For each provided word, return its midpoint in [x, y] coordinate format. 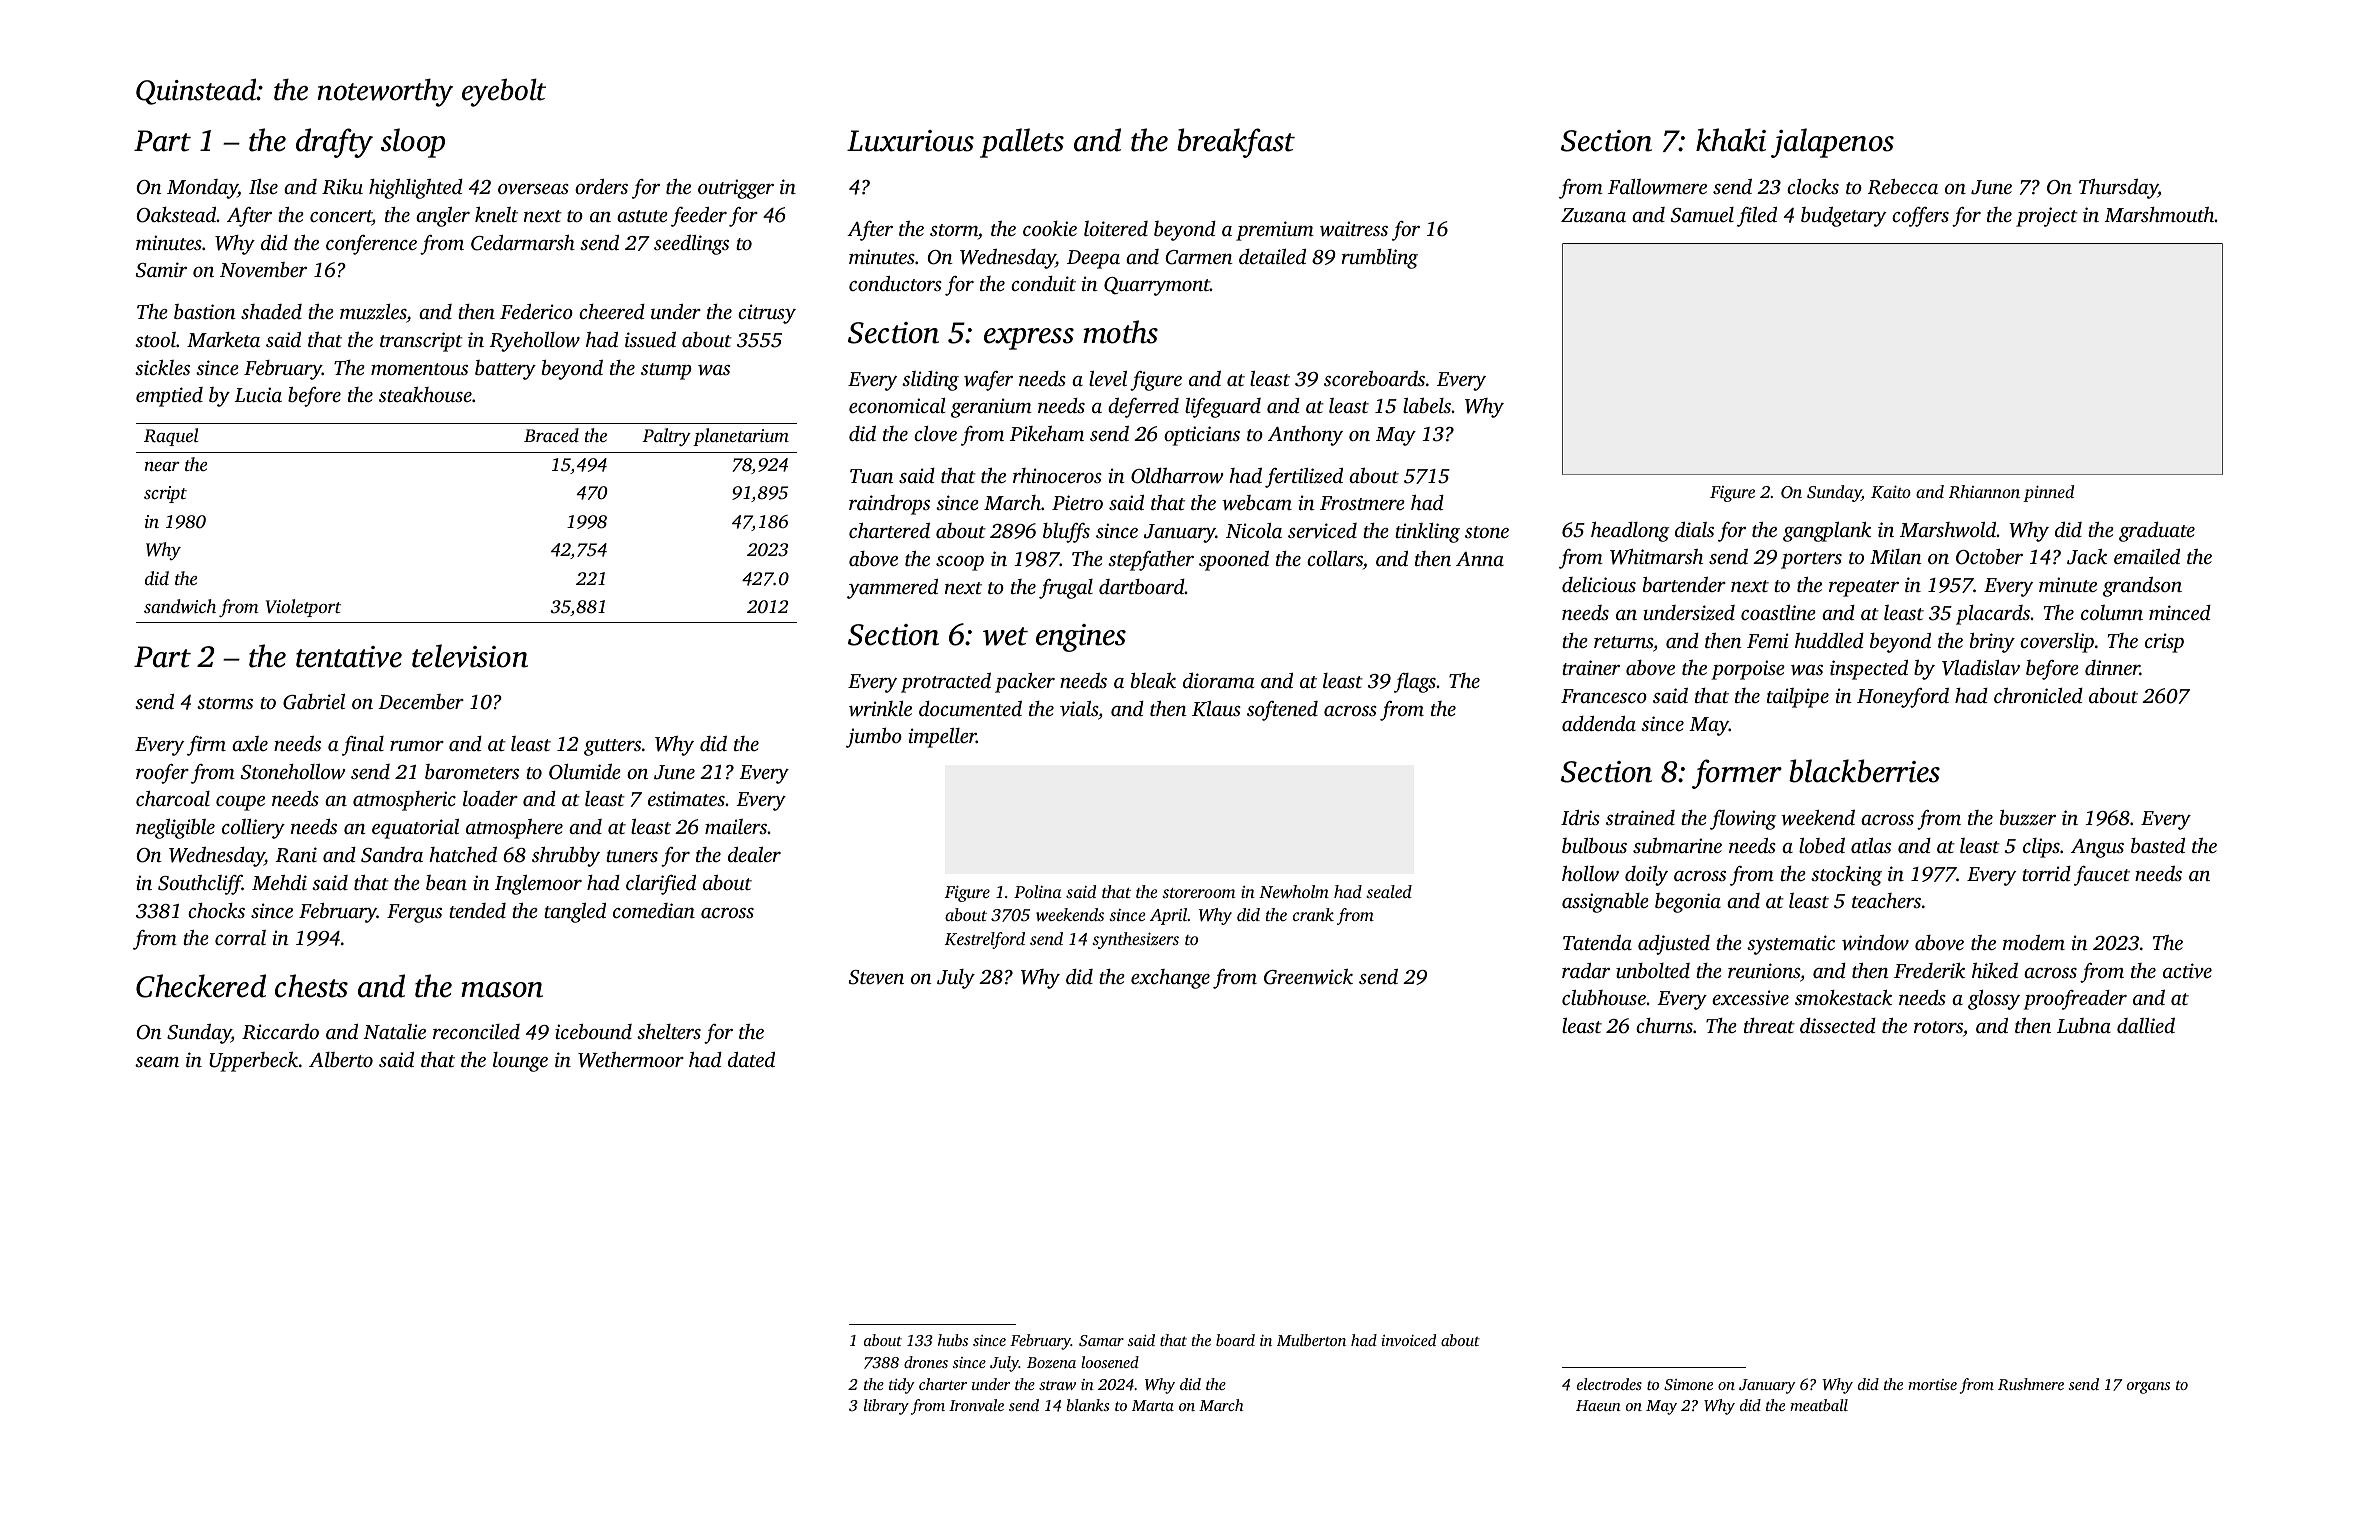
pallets [1022, 143]
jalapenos [1832, 143]
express [1029, 339]
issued [650, 339]
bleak [1153, 680]
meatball [1819, 1405]
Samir [161, 270]
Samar [1101, 1340]
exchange [1170, 979]
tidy [902, 1386]
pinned [2048, 493]
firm [206, 746]
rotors [1938, 1027]
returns [1623, 642]
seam [157, 1062]
